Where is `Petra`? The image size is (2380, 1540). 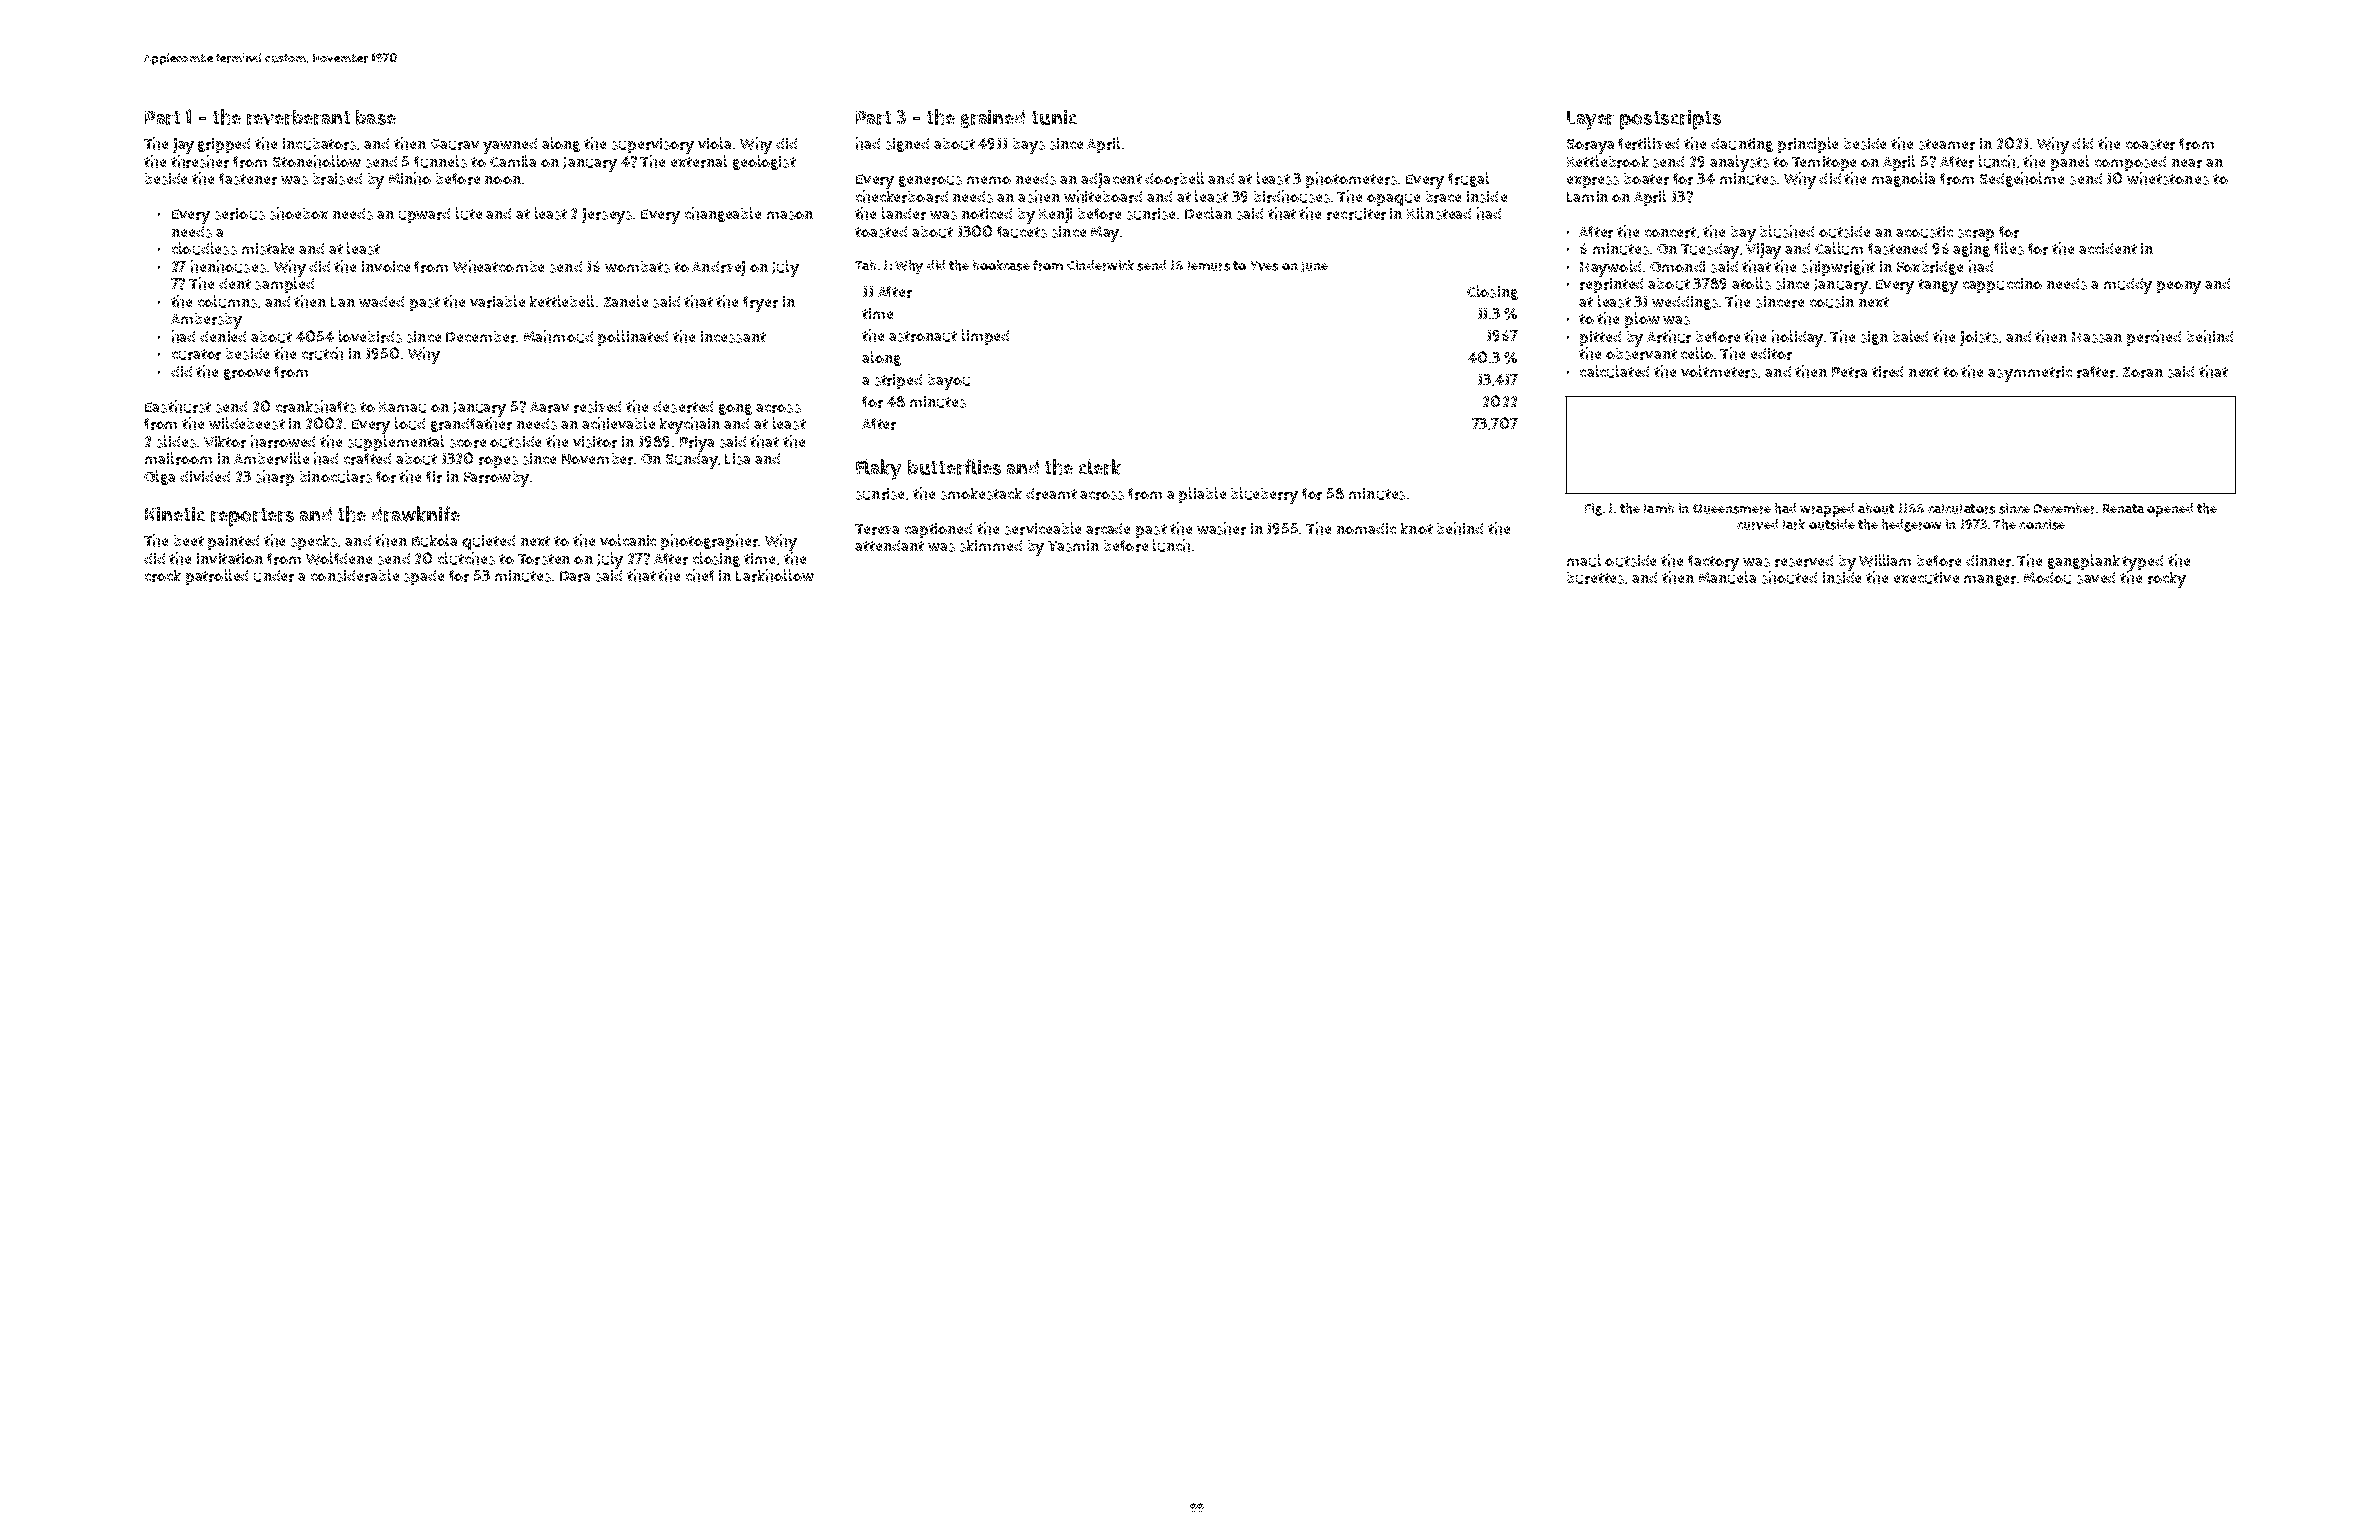
Petra is located at coordinates (1849, 372).
